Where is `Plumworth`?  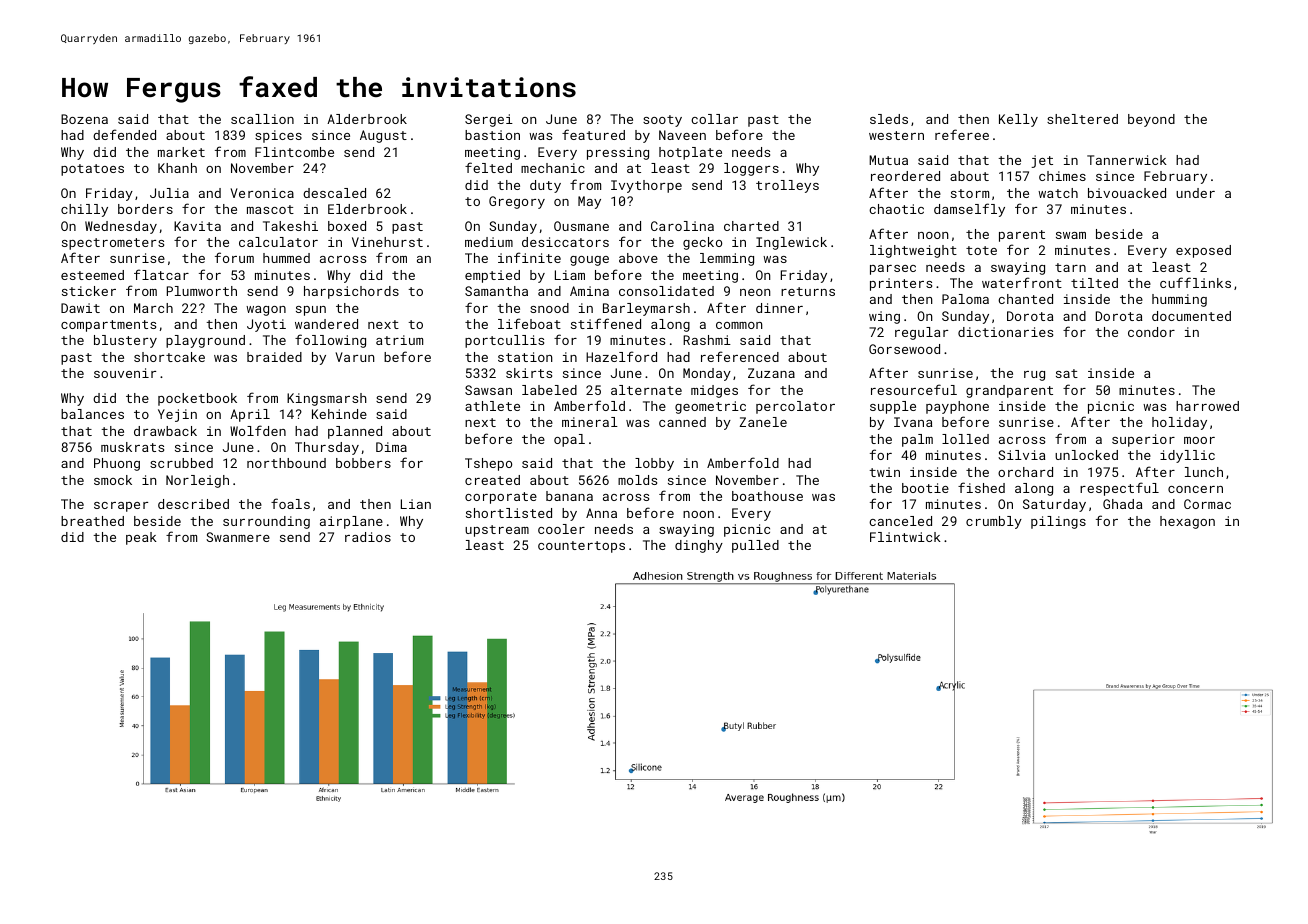 Plumworth is located at coordinates (202, 291).
